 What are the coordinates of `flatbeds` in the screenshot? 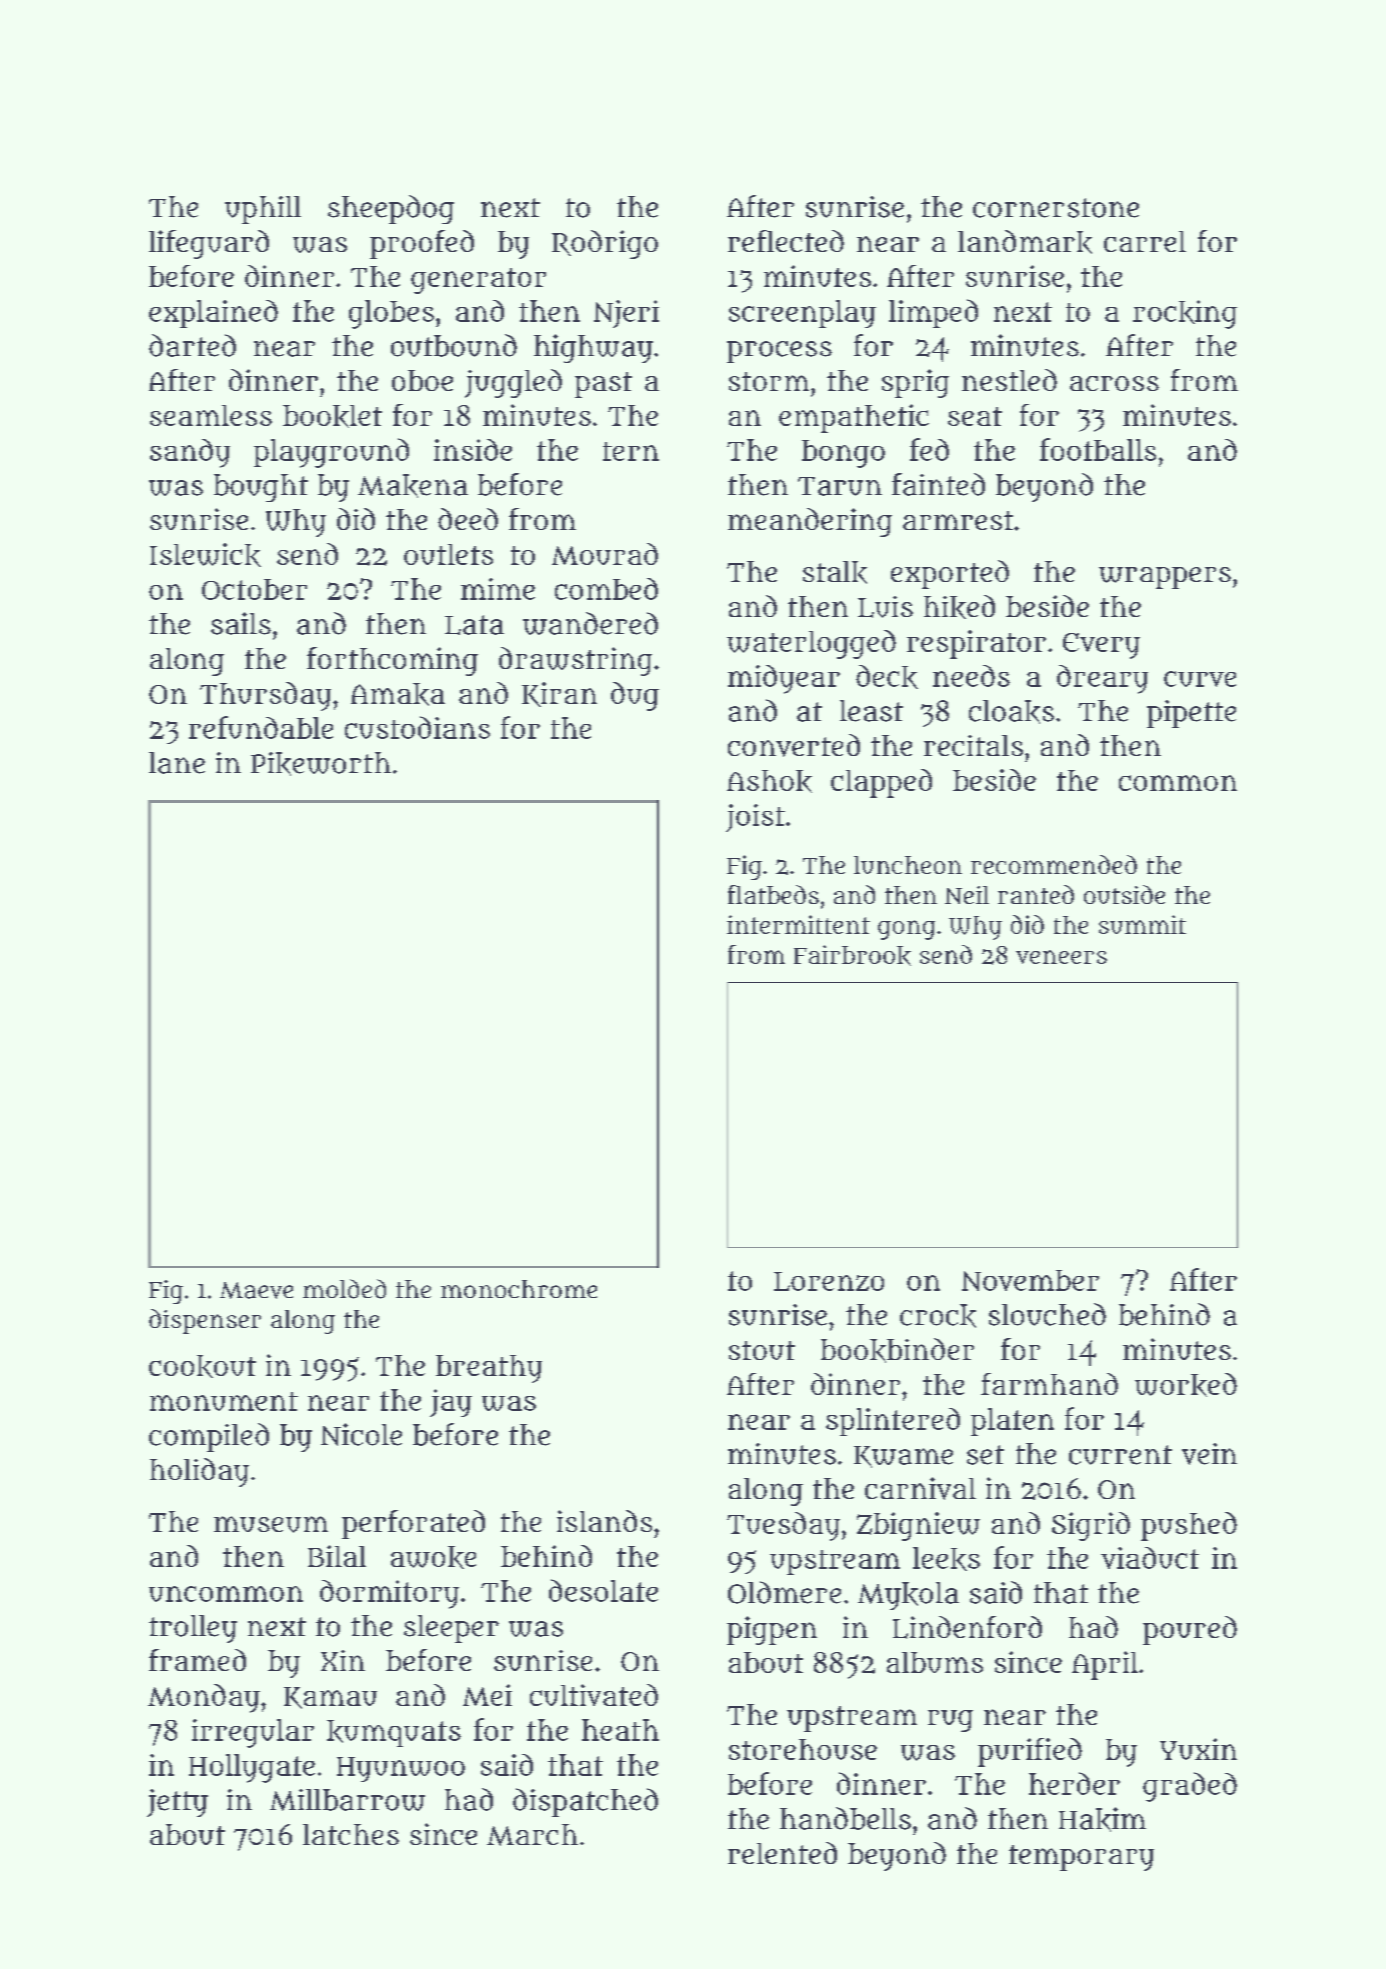 It's located at (773, 894).
